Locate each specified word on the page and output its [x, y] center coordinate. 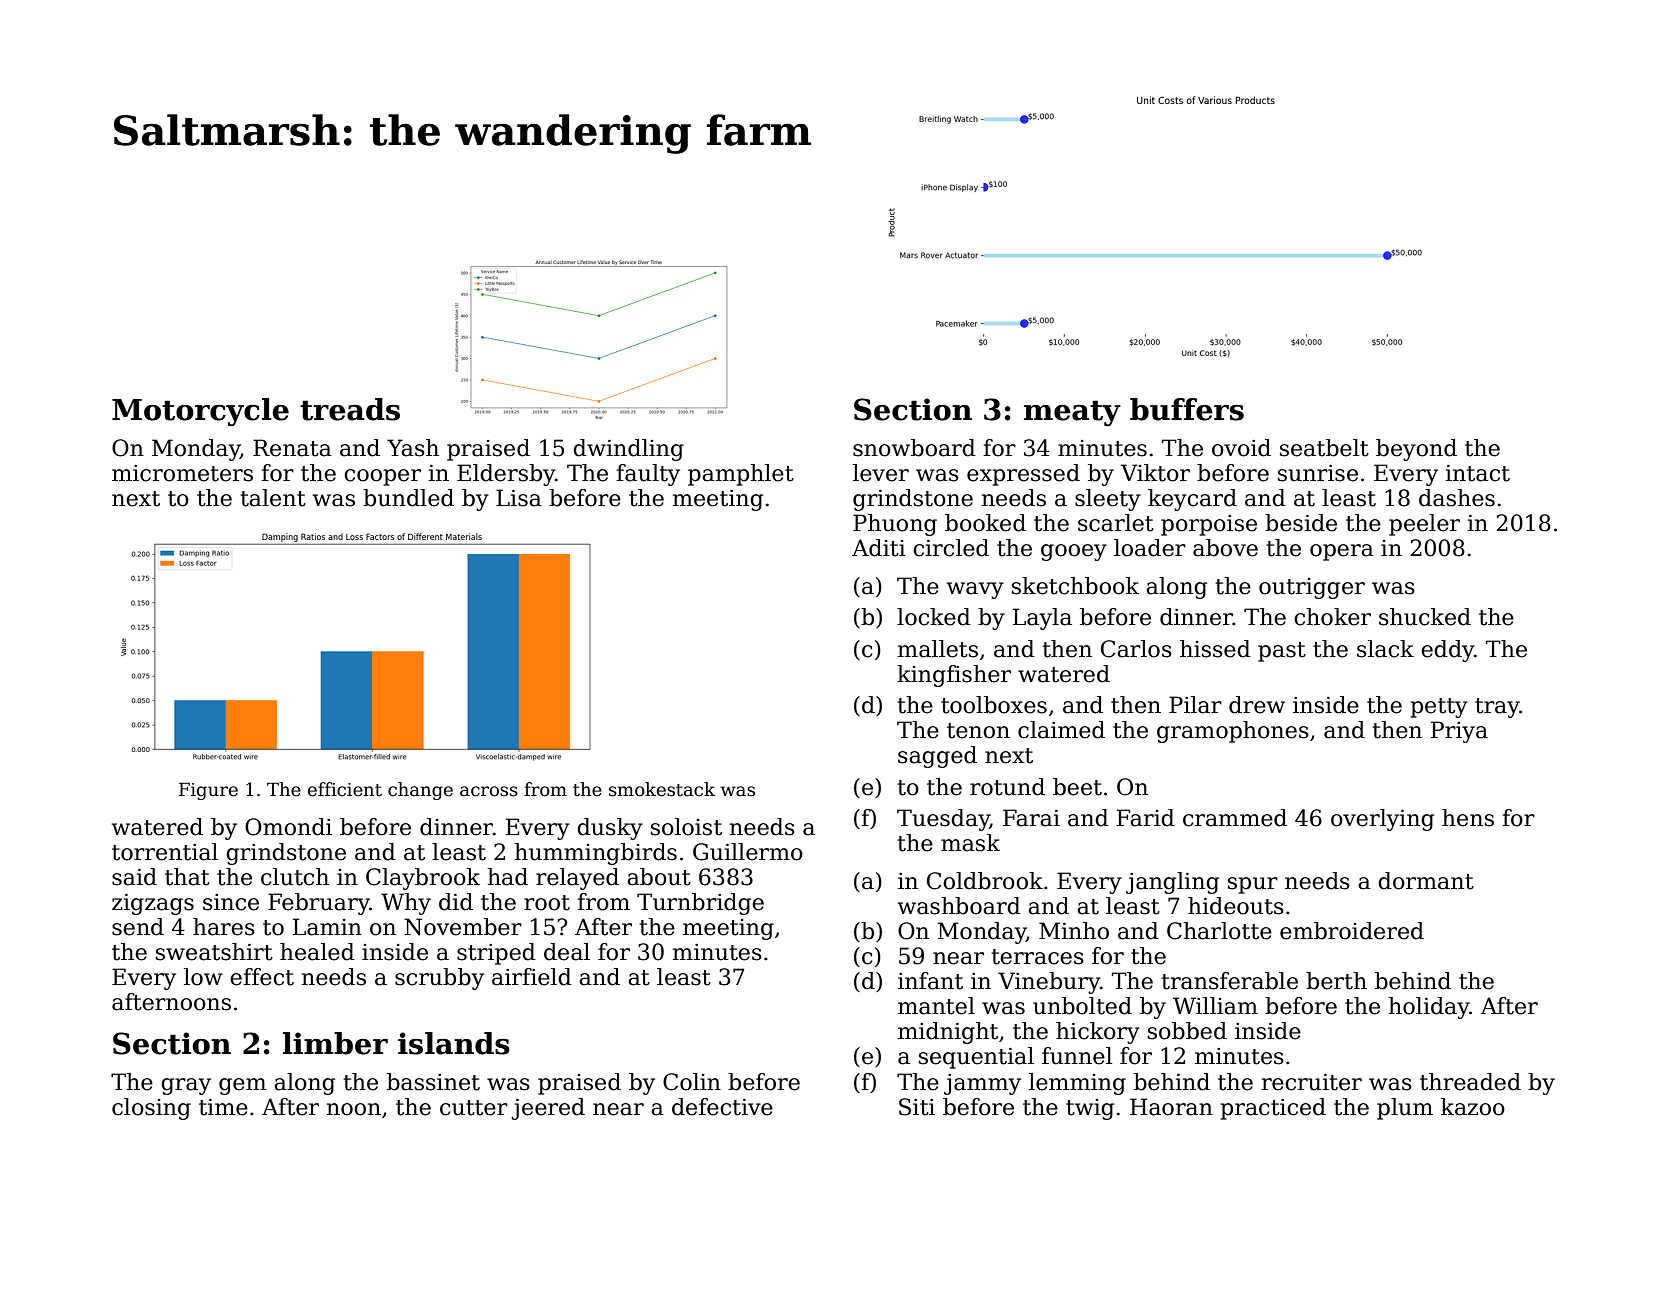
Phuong [895, 525]
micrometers [182, 473]
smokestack [662, 789]
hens [1468, 818]
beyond [1416, 450]
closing [151, 1109]
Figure [208, 791]
